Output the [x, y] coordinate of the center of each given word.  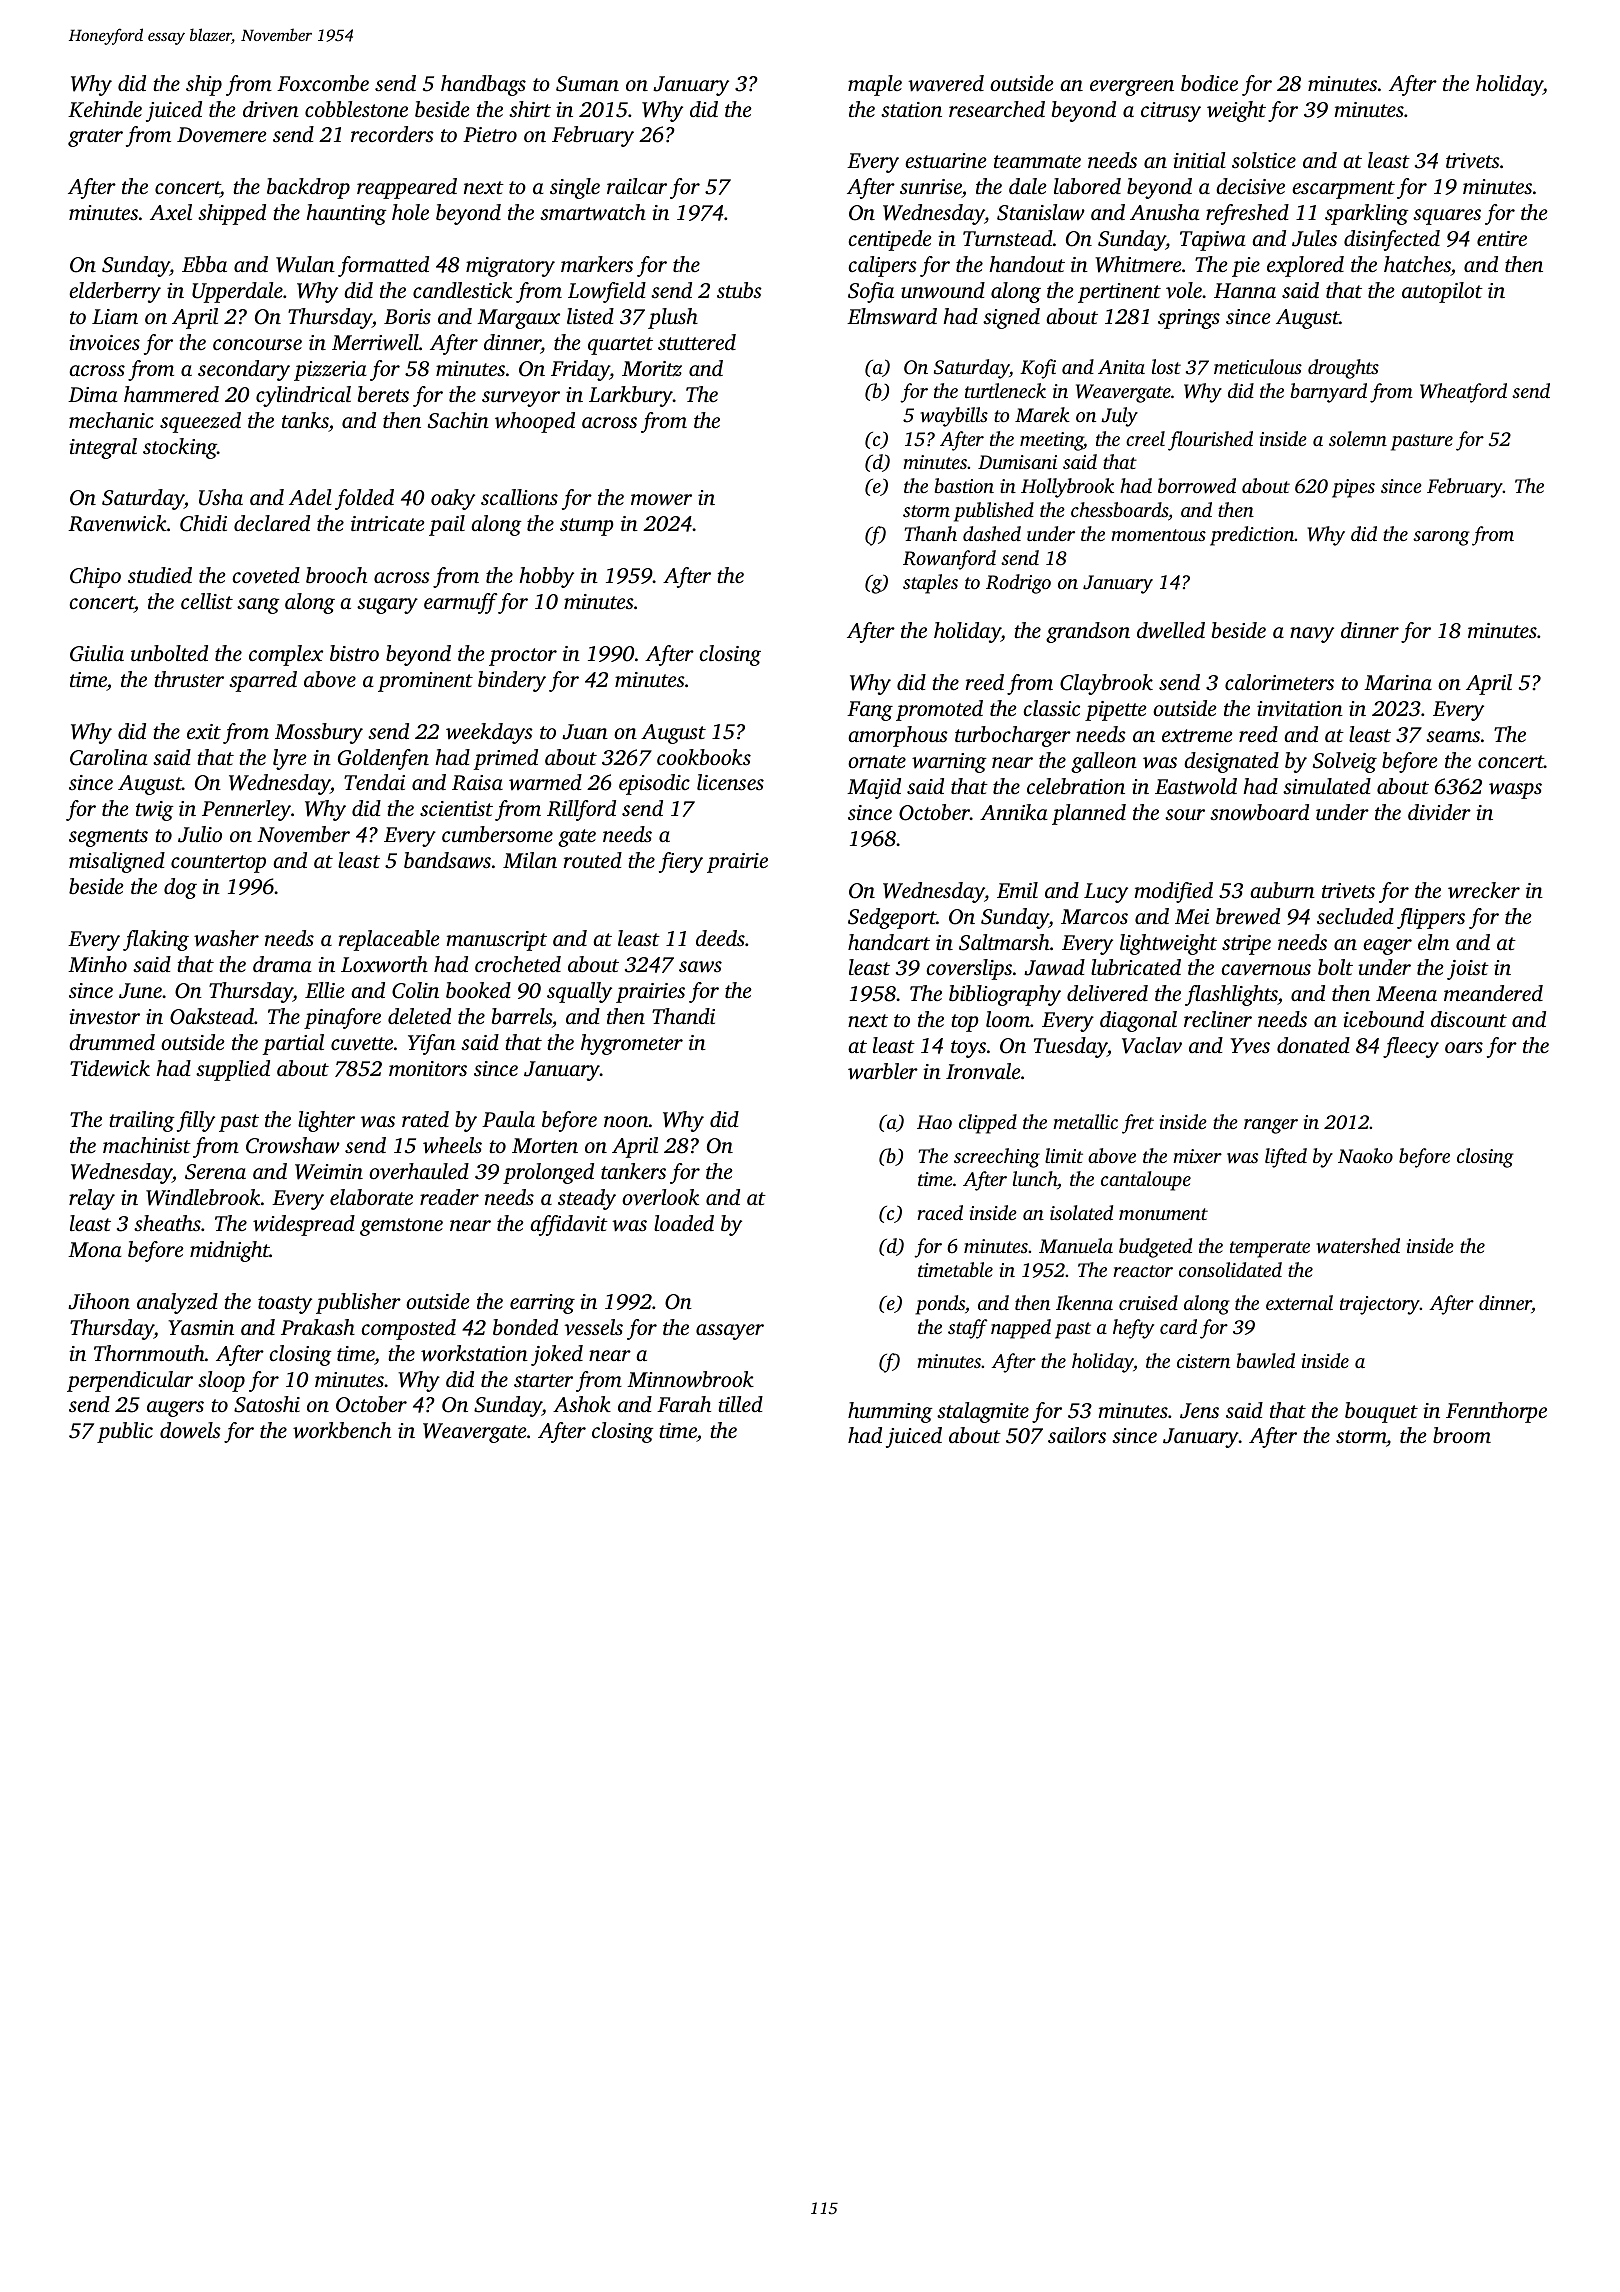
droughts [1343, 369]
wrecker [1484, 890]
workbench [342, 1430]
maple [875, 85]
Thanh [931, 533]
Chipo [95, 577]
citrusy [1171, 112]
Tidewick [110, 1068]
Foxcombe [323, 83]
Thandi [683, 1016]
